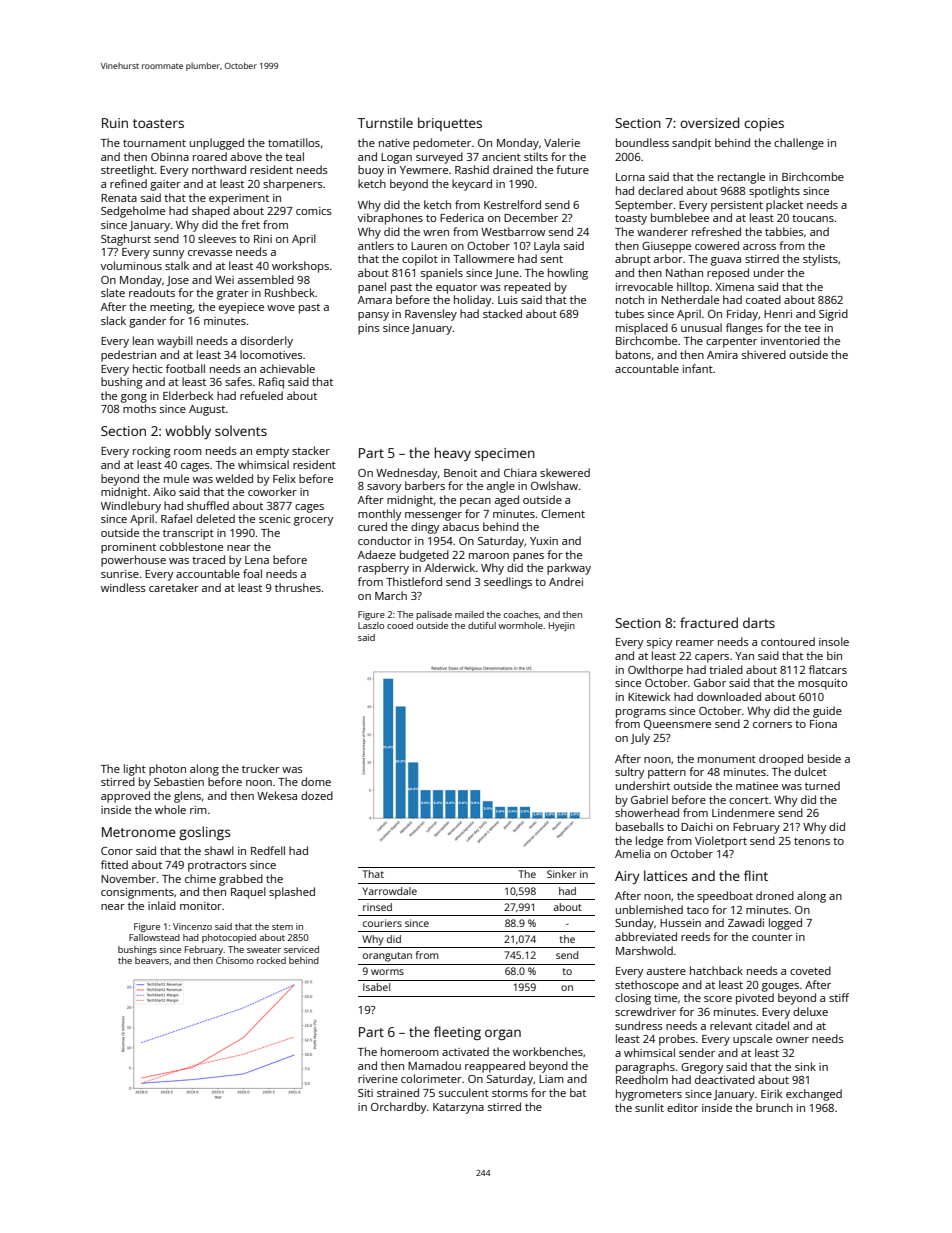 The height and width of the document is (1233, 952). I want to click on briquettes, so click(450, 124).
